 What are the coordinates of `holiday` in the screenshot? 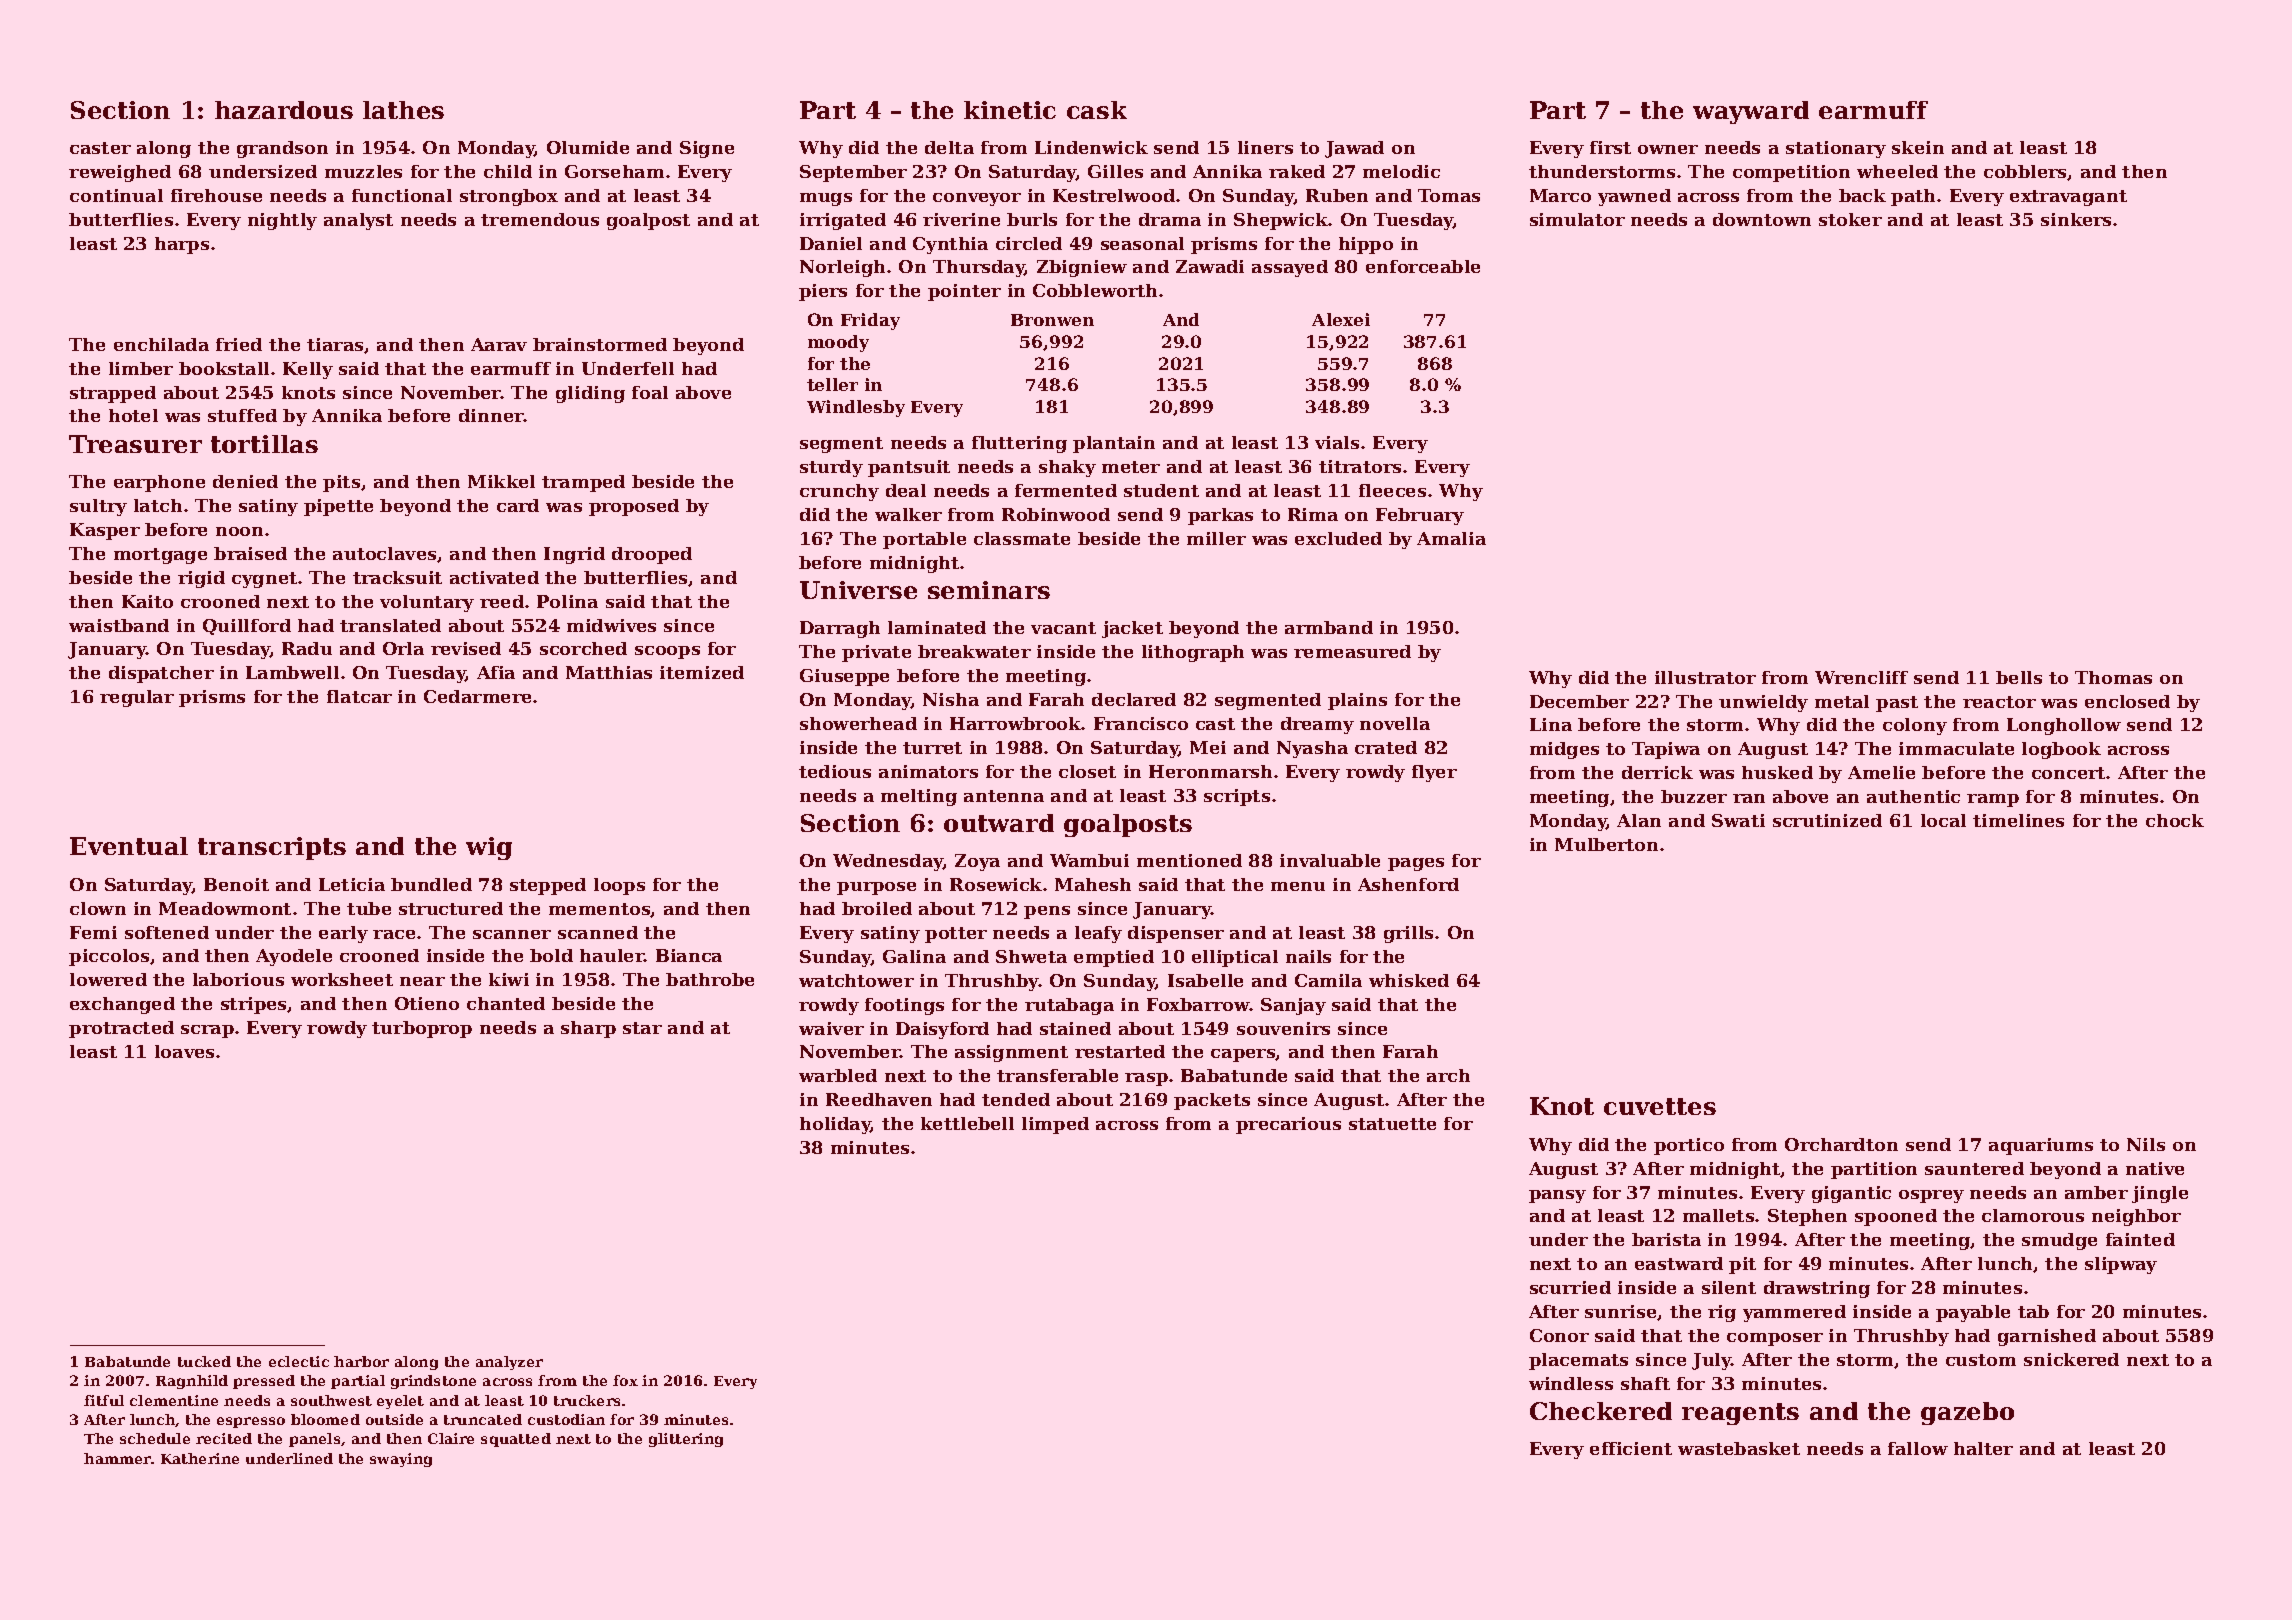 It's located at (835, 1125).
